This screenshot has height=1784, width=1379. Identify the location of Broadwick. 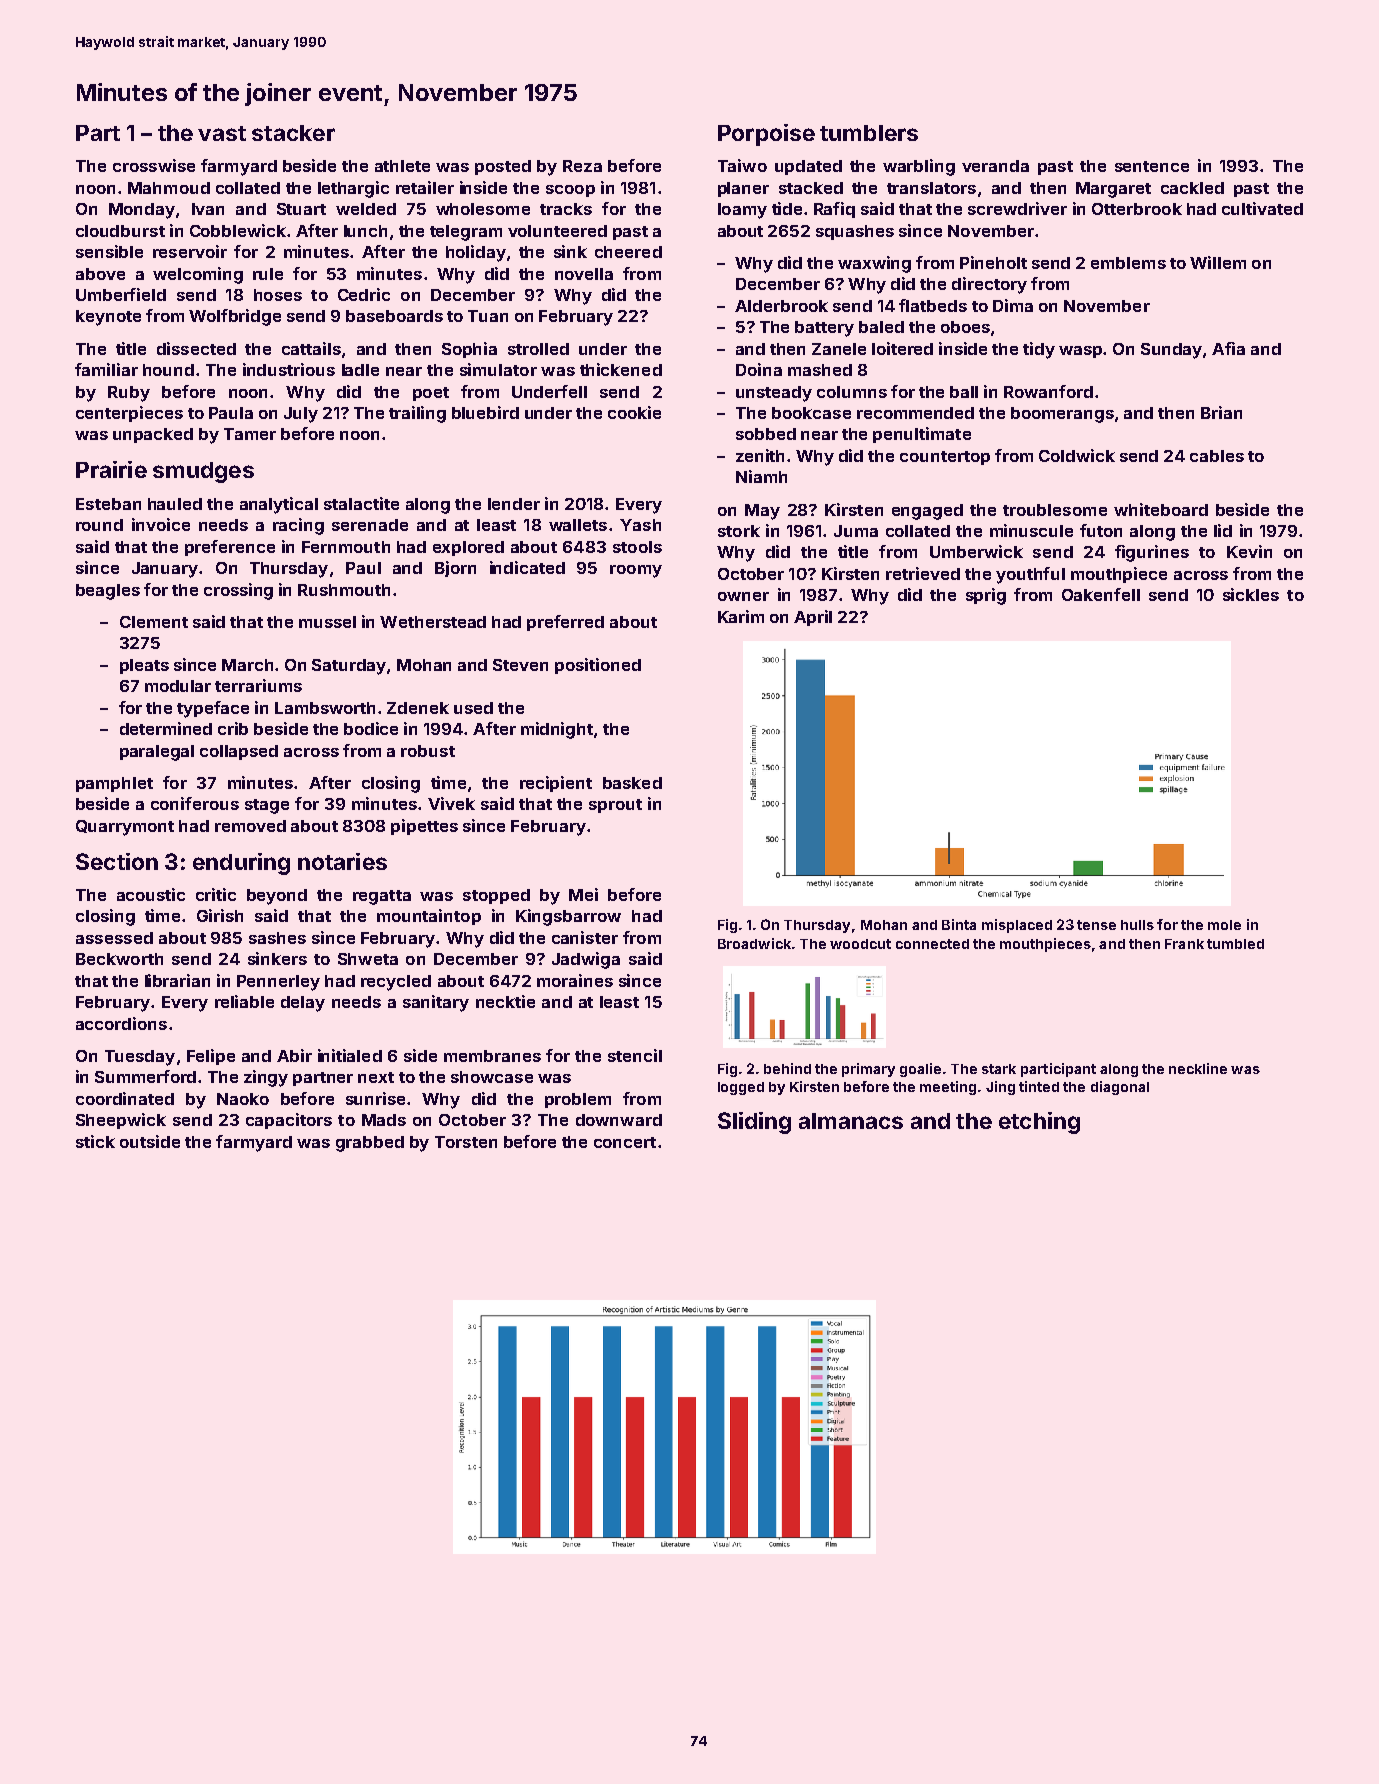
(754, 943).
